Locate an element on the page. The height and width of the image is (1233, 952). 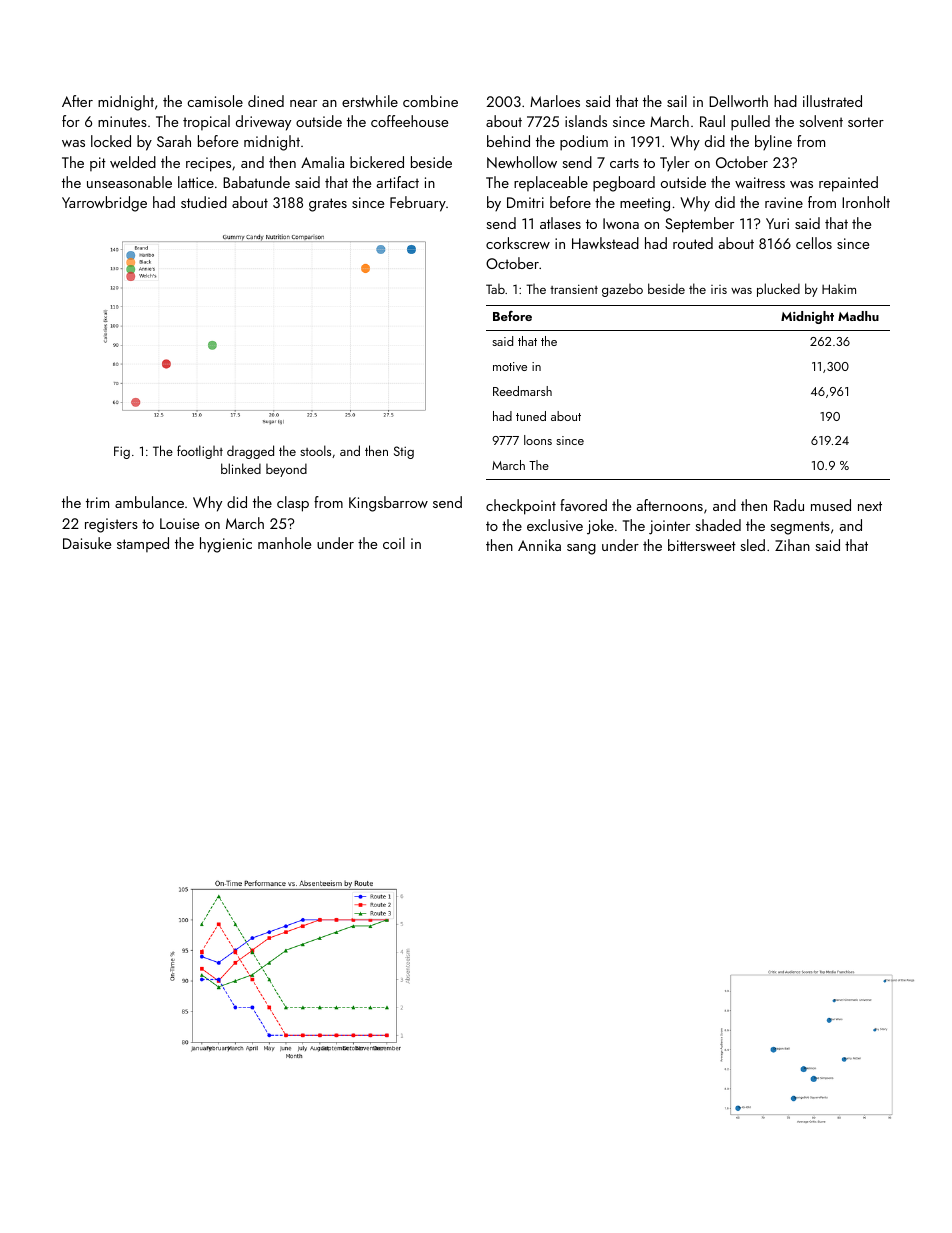
studied is located at coordinates (204, 202).
